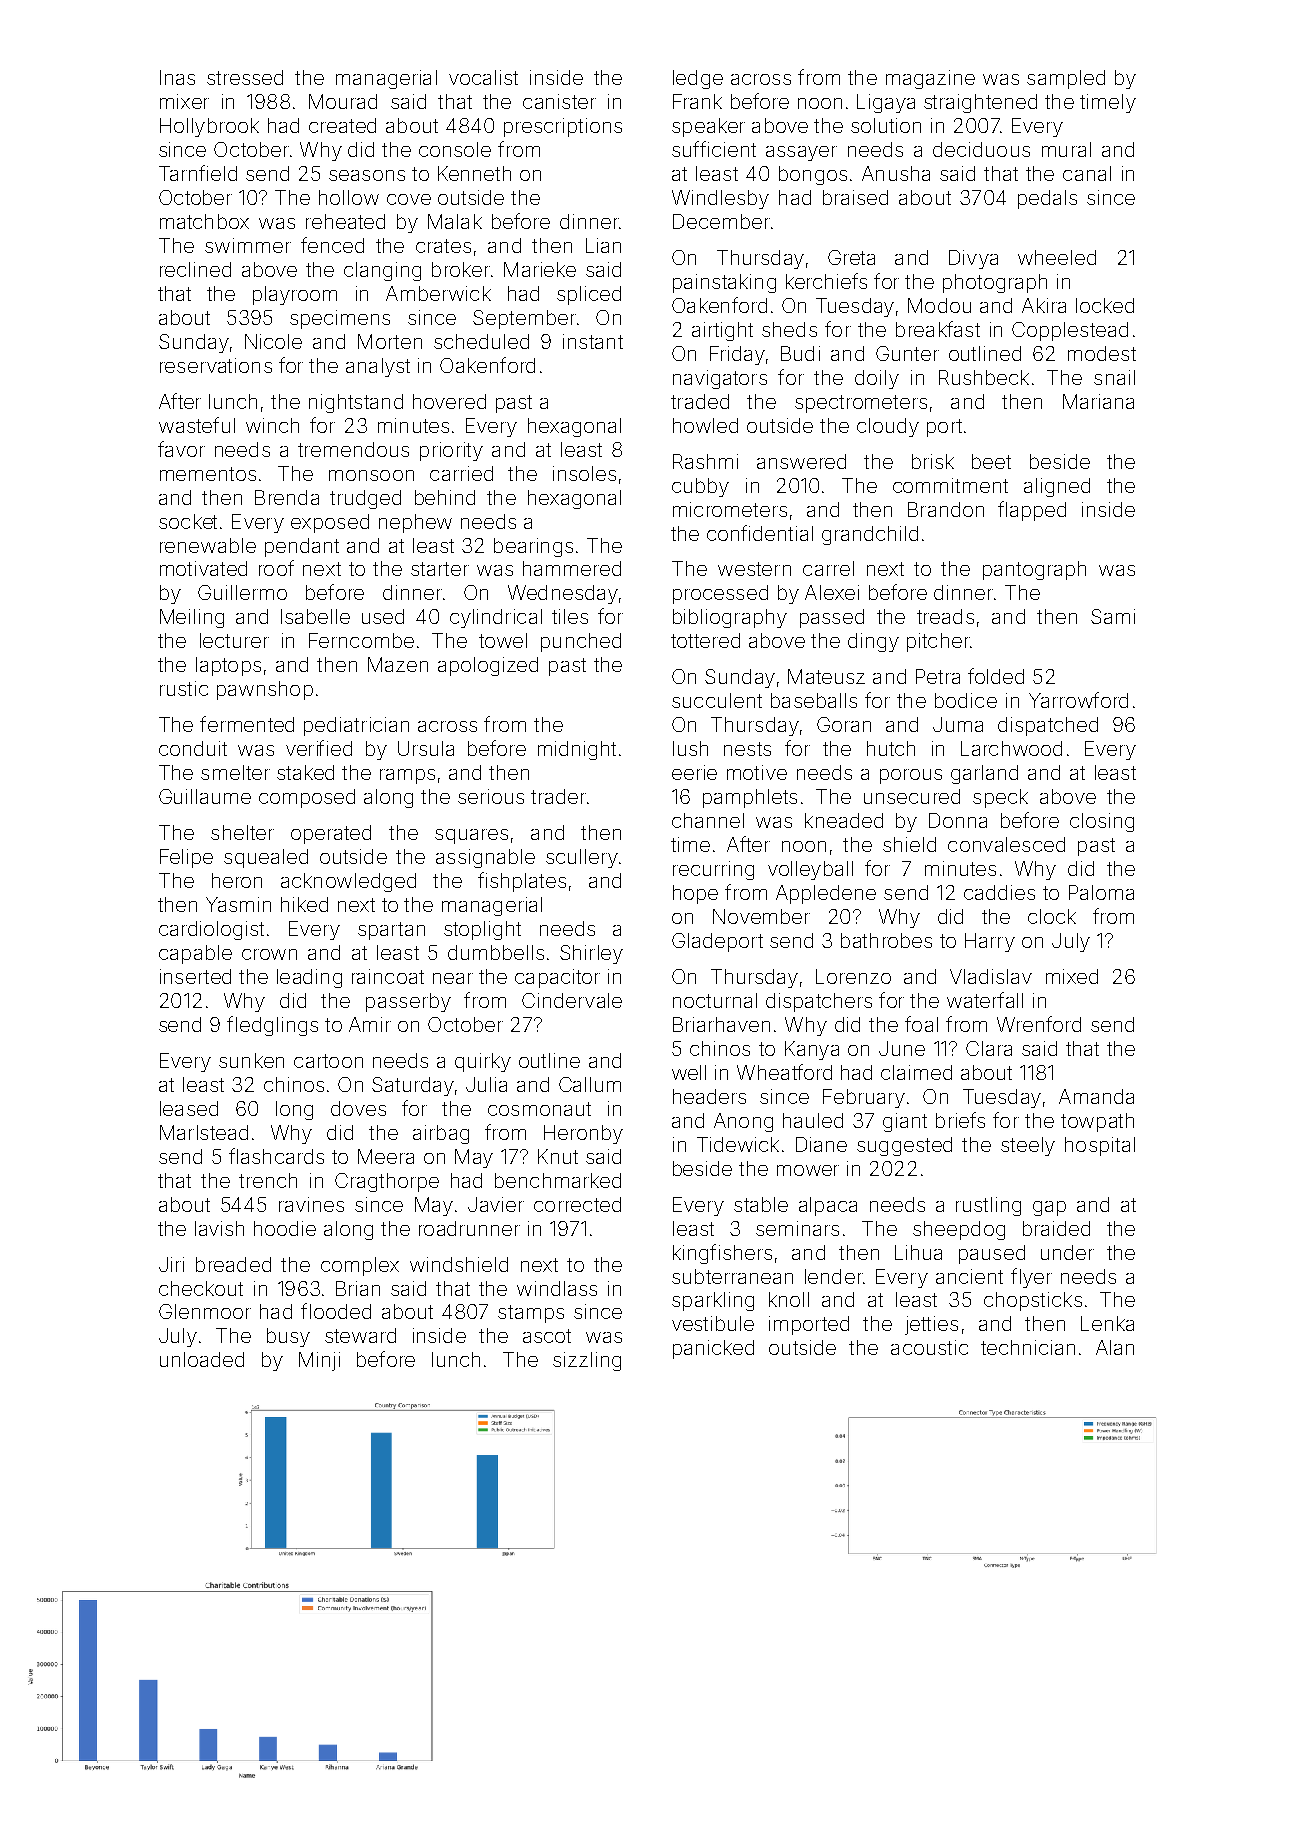  Describe the element at coordinates (209, 127) in the document. I see `Hollybrook` at that location.
